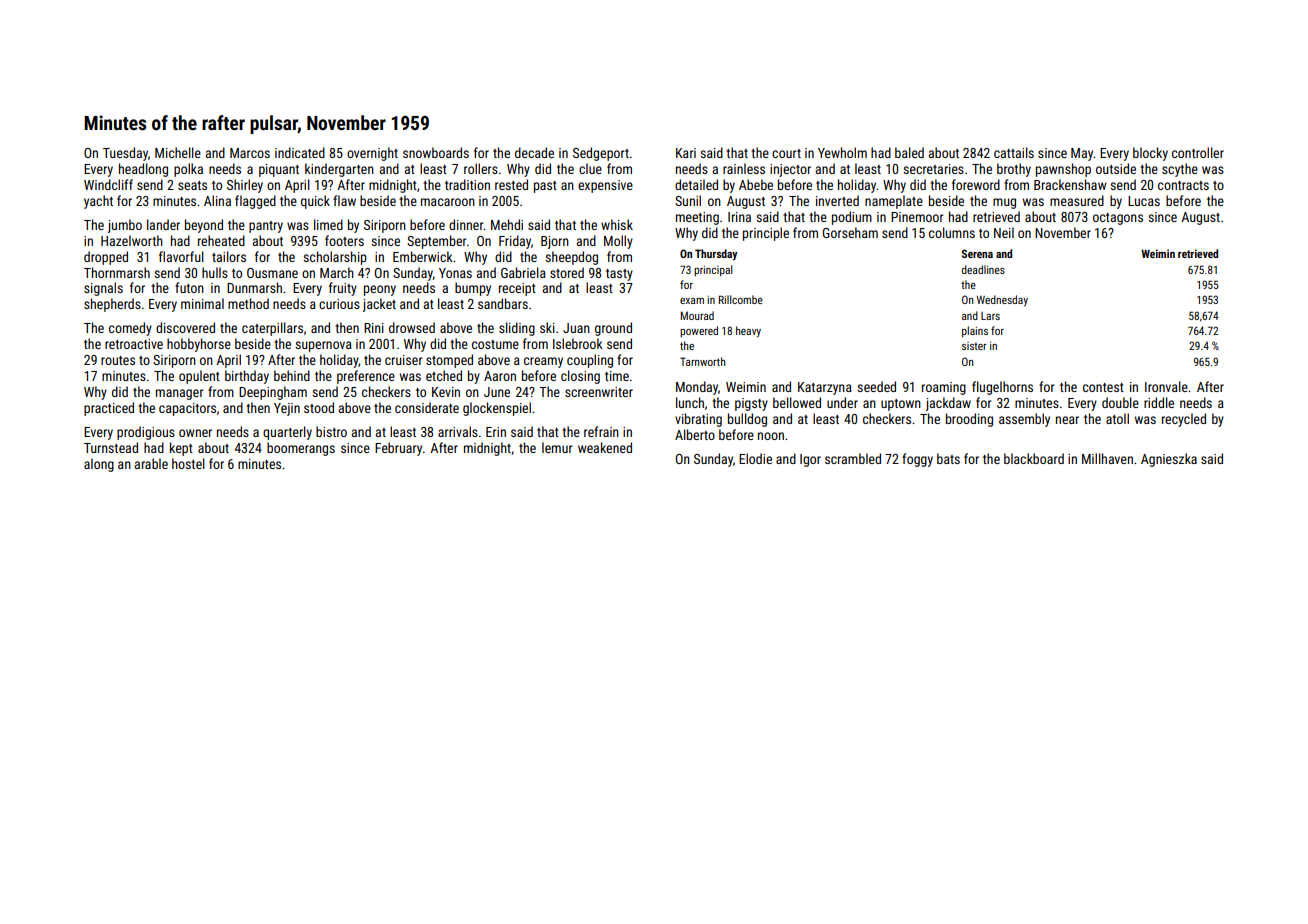 This screenshot has height=924, width=1308. I want to click on columns, so click(952, 232).
